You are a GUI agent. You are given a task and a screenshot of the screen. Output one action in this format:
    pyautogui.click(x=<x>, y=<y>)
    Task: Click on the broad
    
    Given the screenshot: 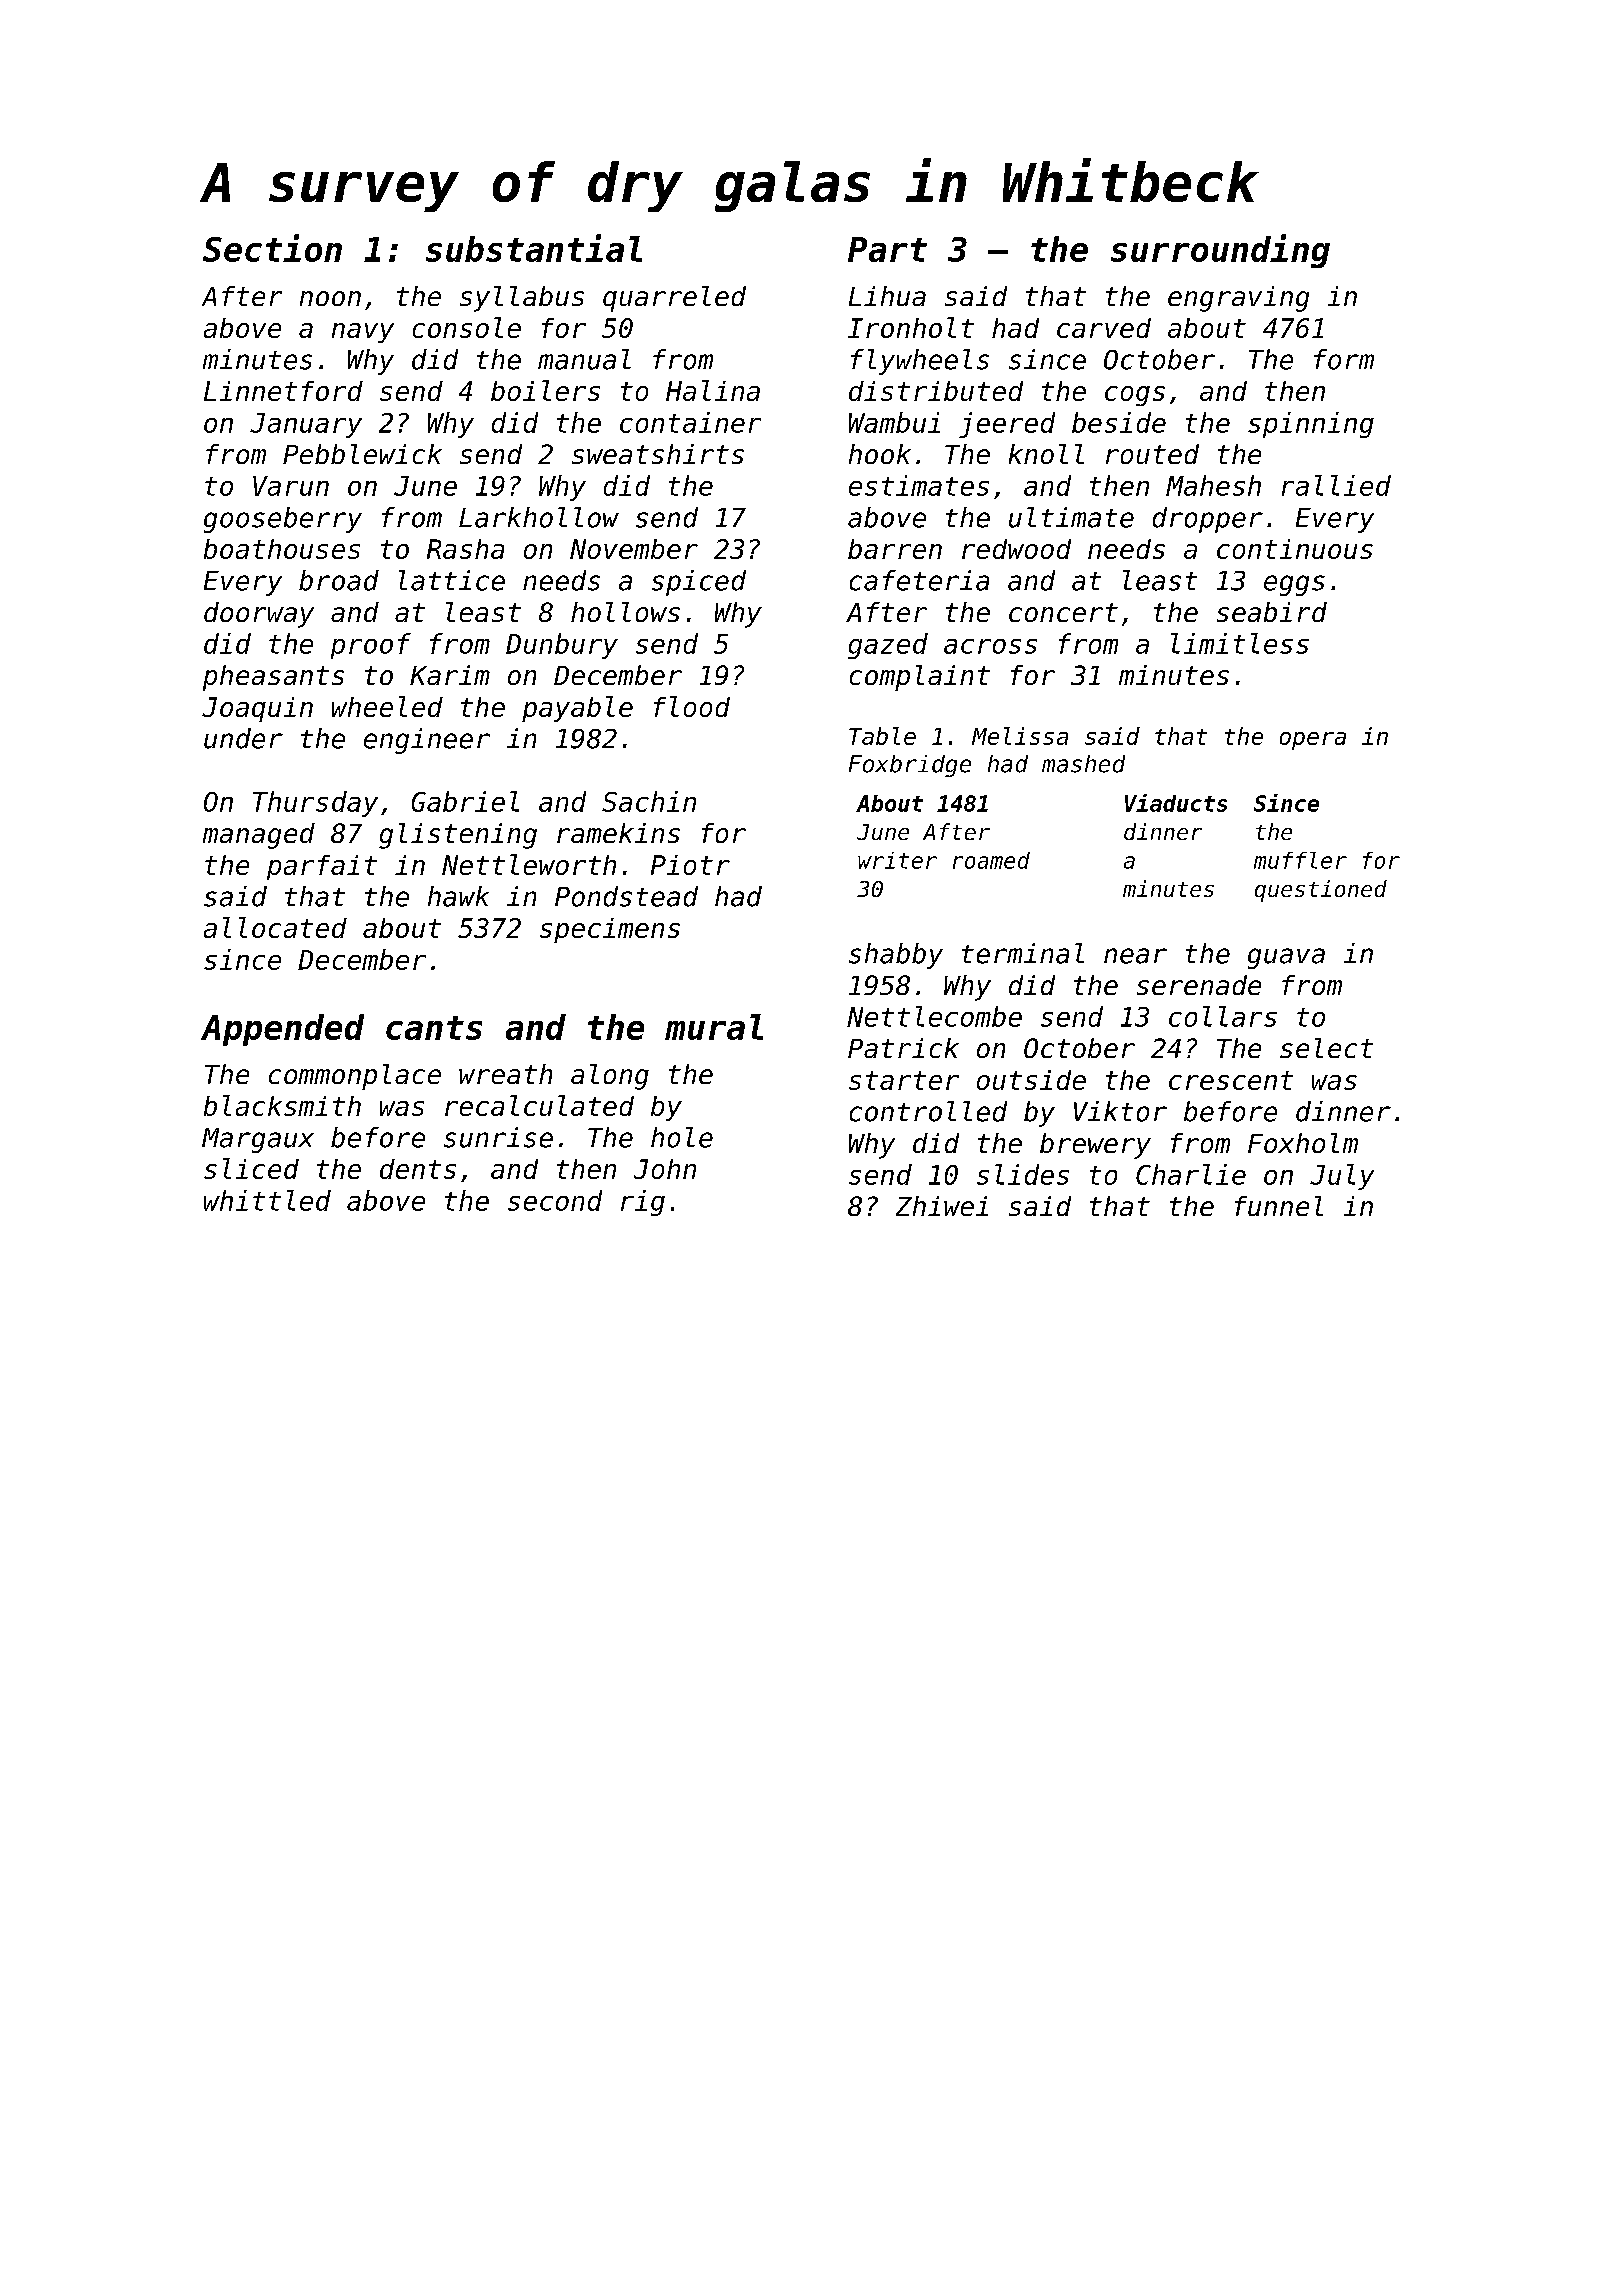 What is the action you would take?
    pyautogui.click(x=339, y=580)
